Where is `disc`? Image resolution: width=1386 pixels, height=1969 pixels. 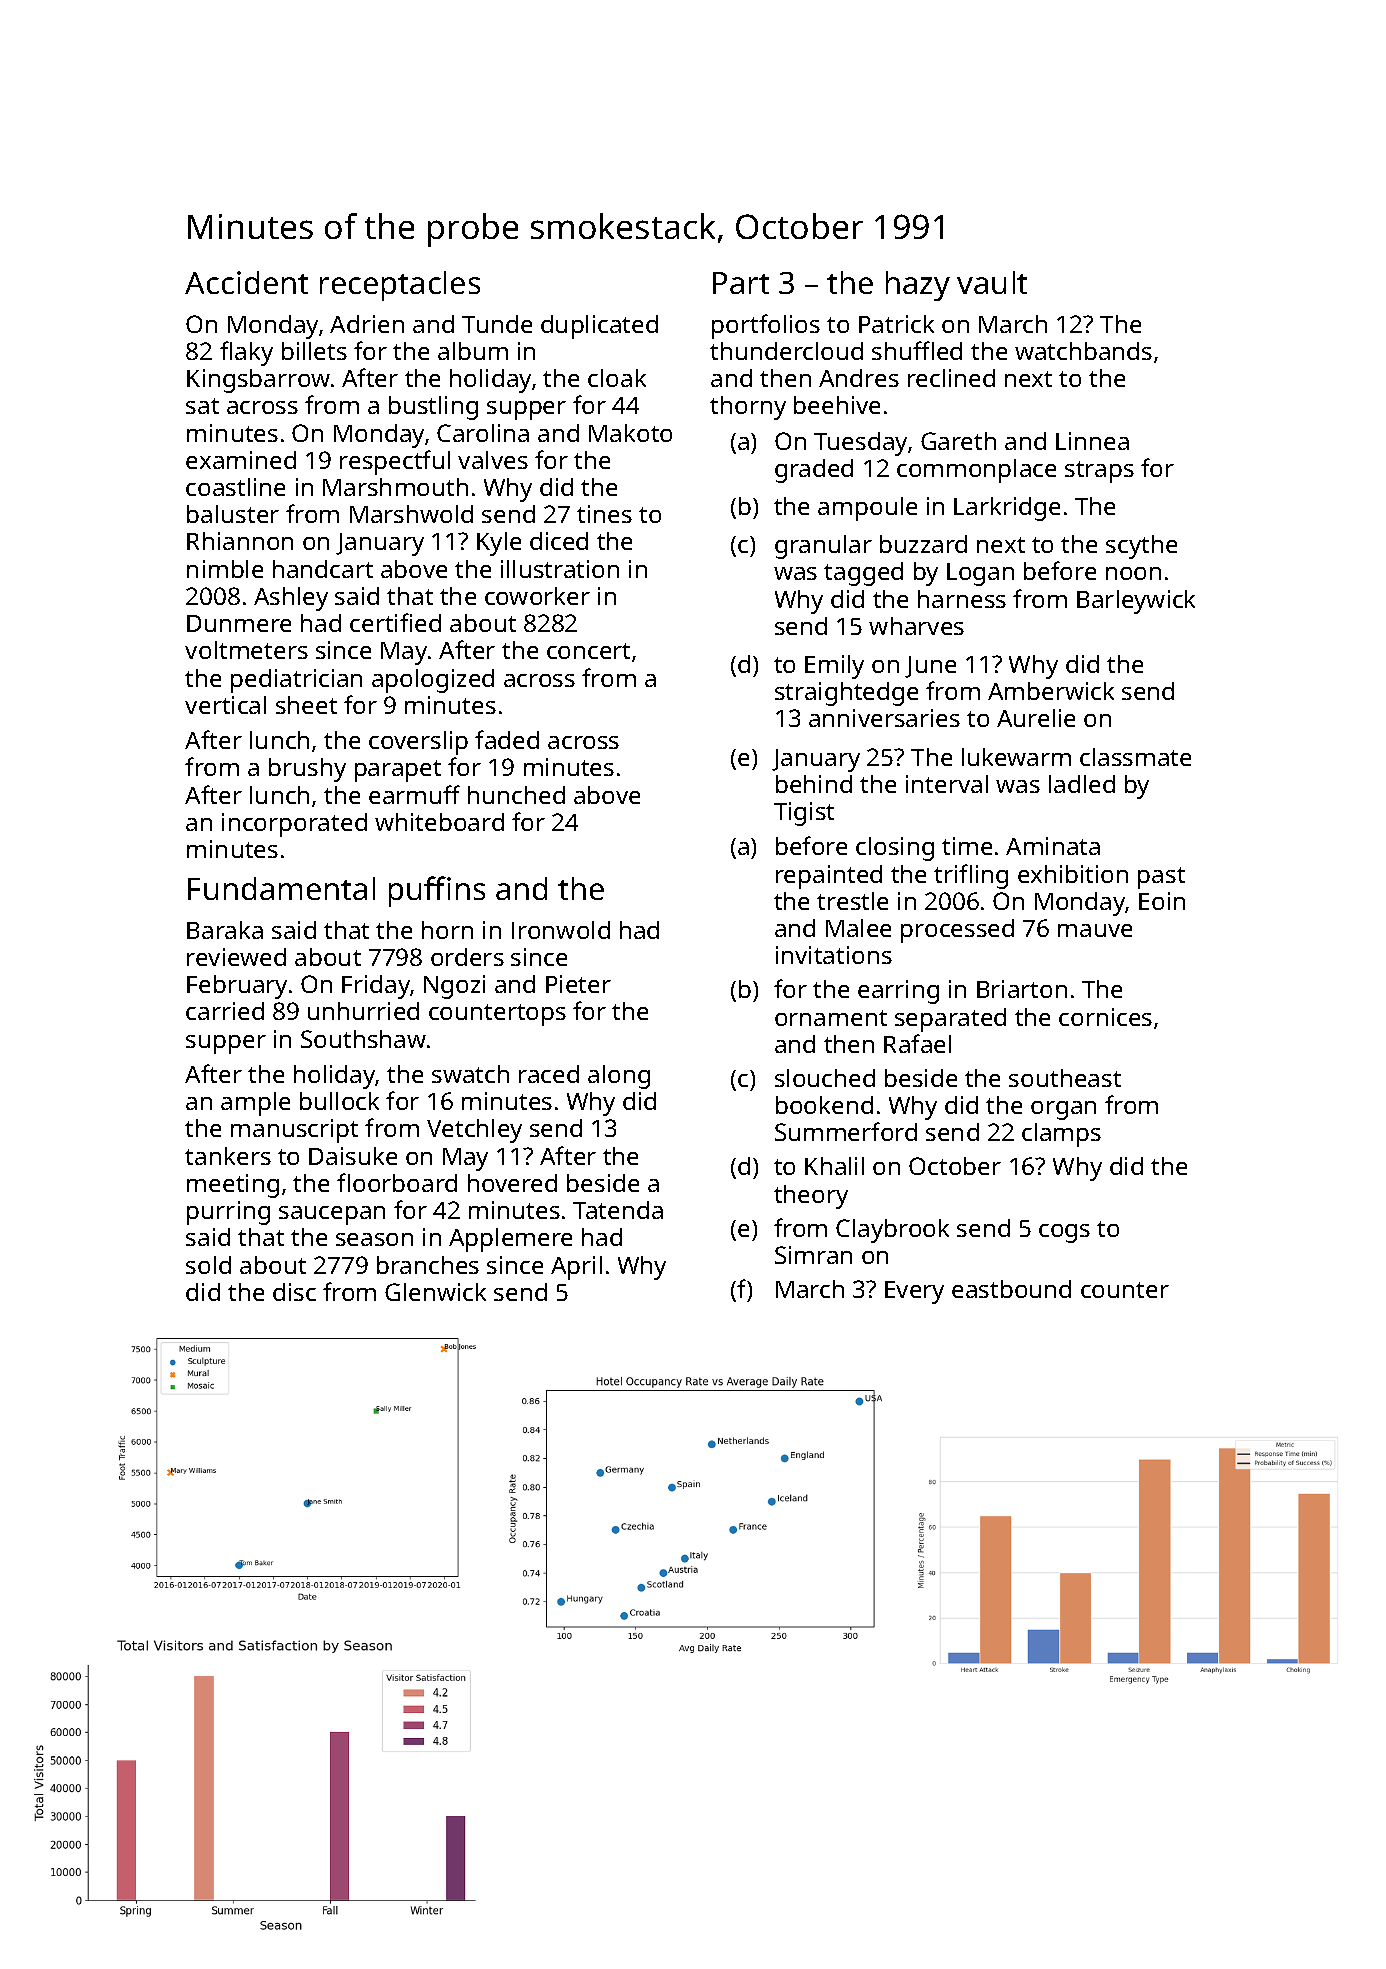 disc is located at coordinates (294, 1292).
